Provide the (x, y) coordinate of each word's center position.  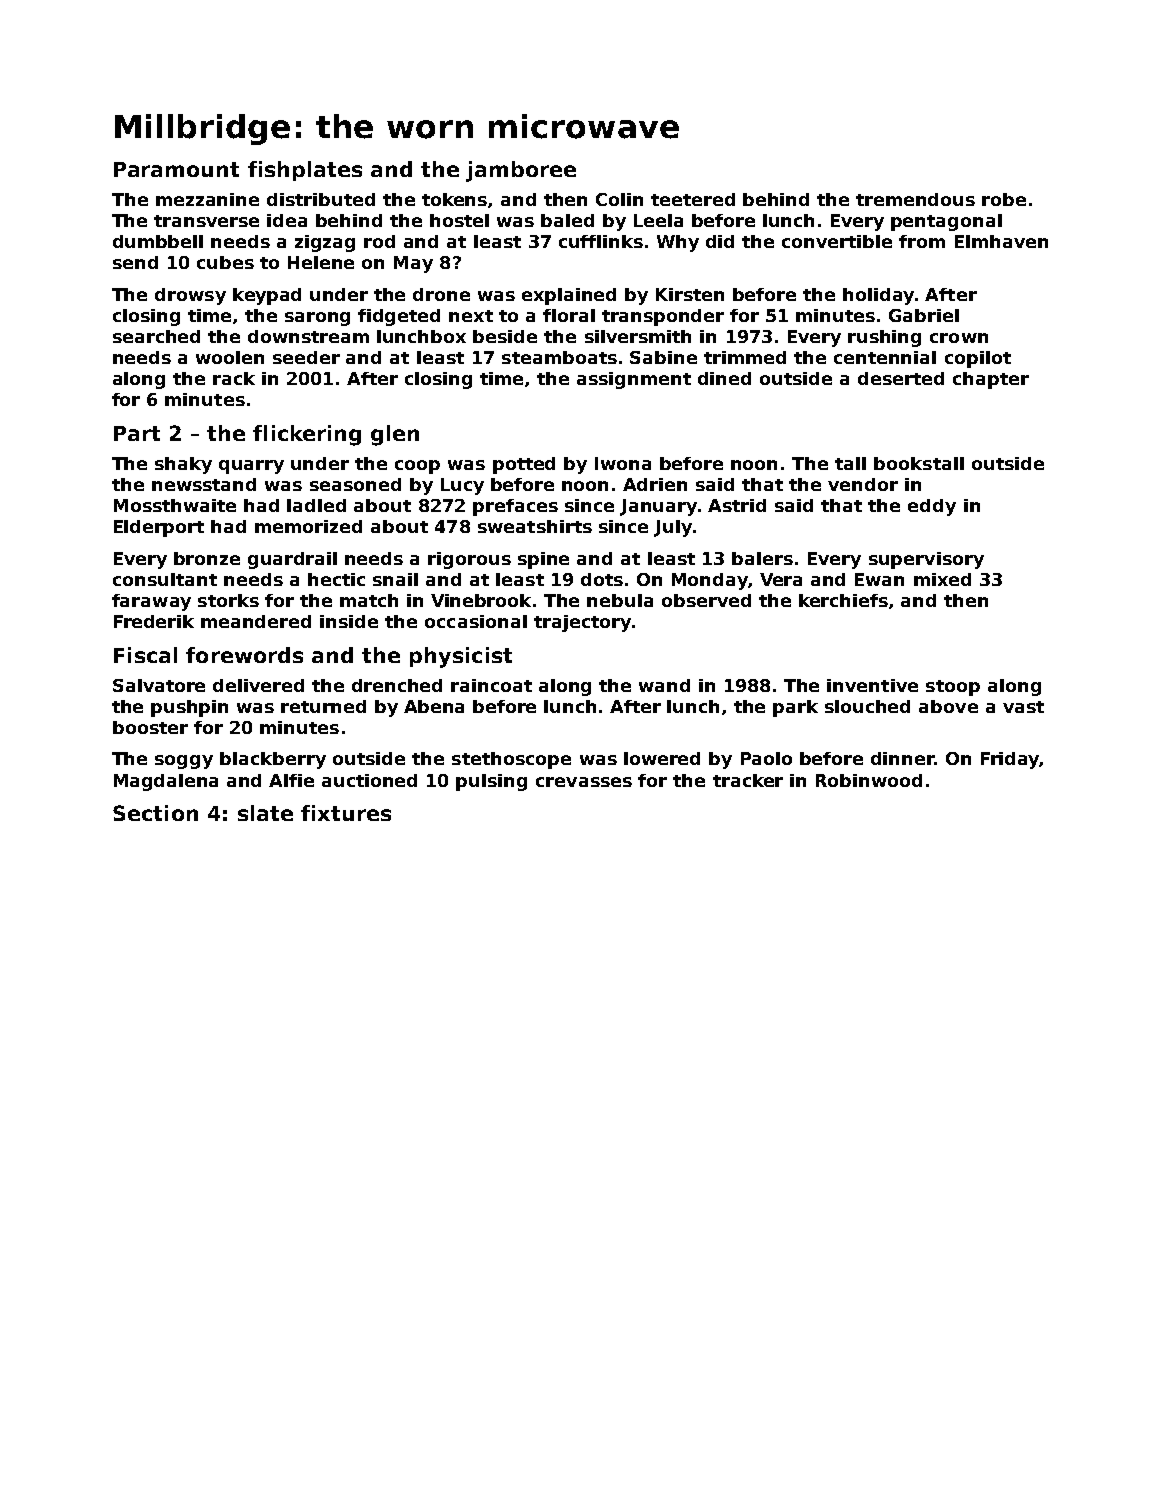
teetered (693, 199)
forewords (244, 655)
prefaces (515, 507)
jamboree (521, 171)
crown (959, 338)
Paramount (176, 169)
